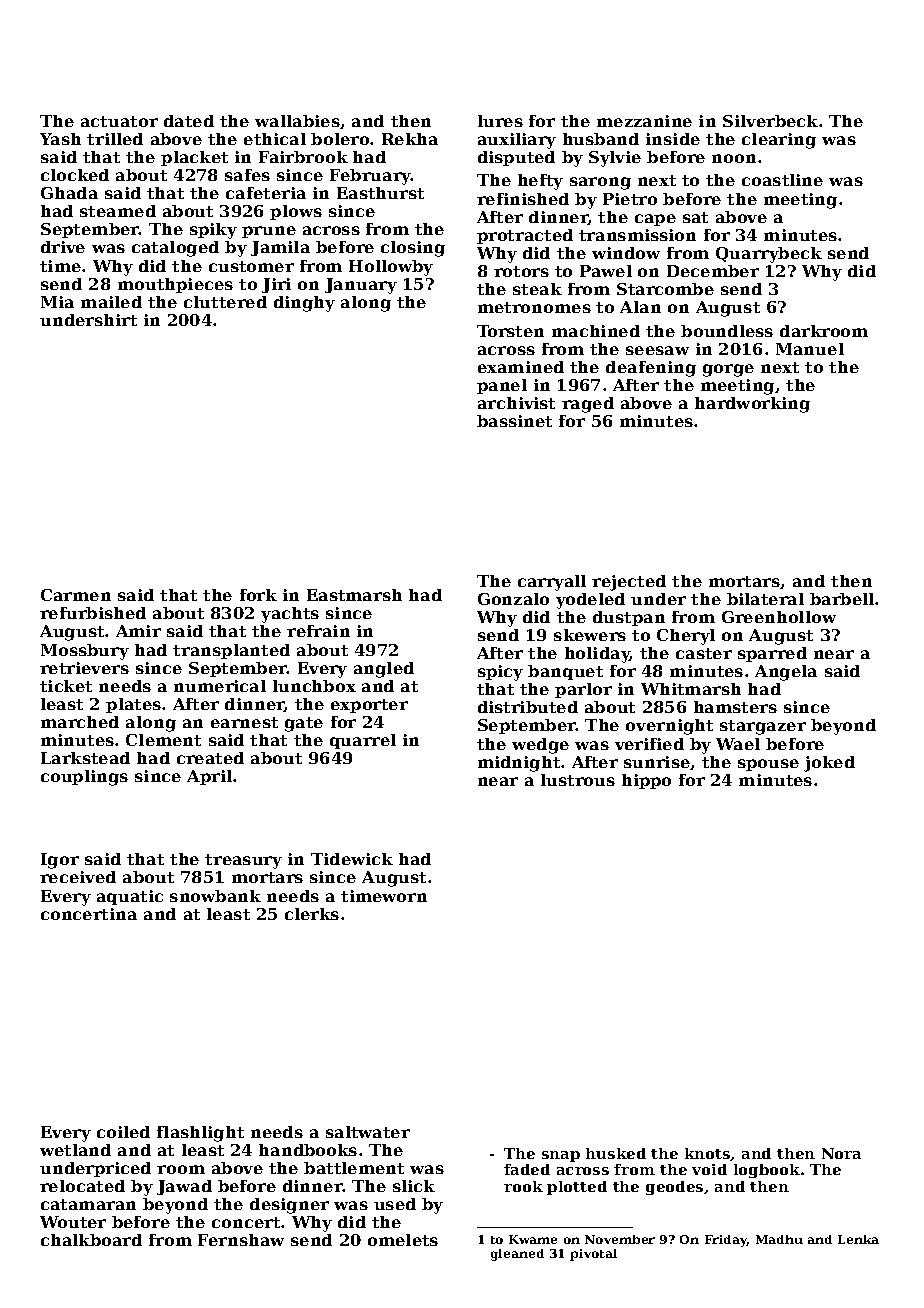  I want to click on Nora, so click(841, 1153).
